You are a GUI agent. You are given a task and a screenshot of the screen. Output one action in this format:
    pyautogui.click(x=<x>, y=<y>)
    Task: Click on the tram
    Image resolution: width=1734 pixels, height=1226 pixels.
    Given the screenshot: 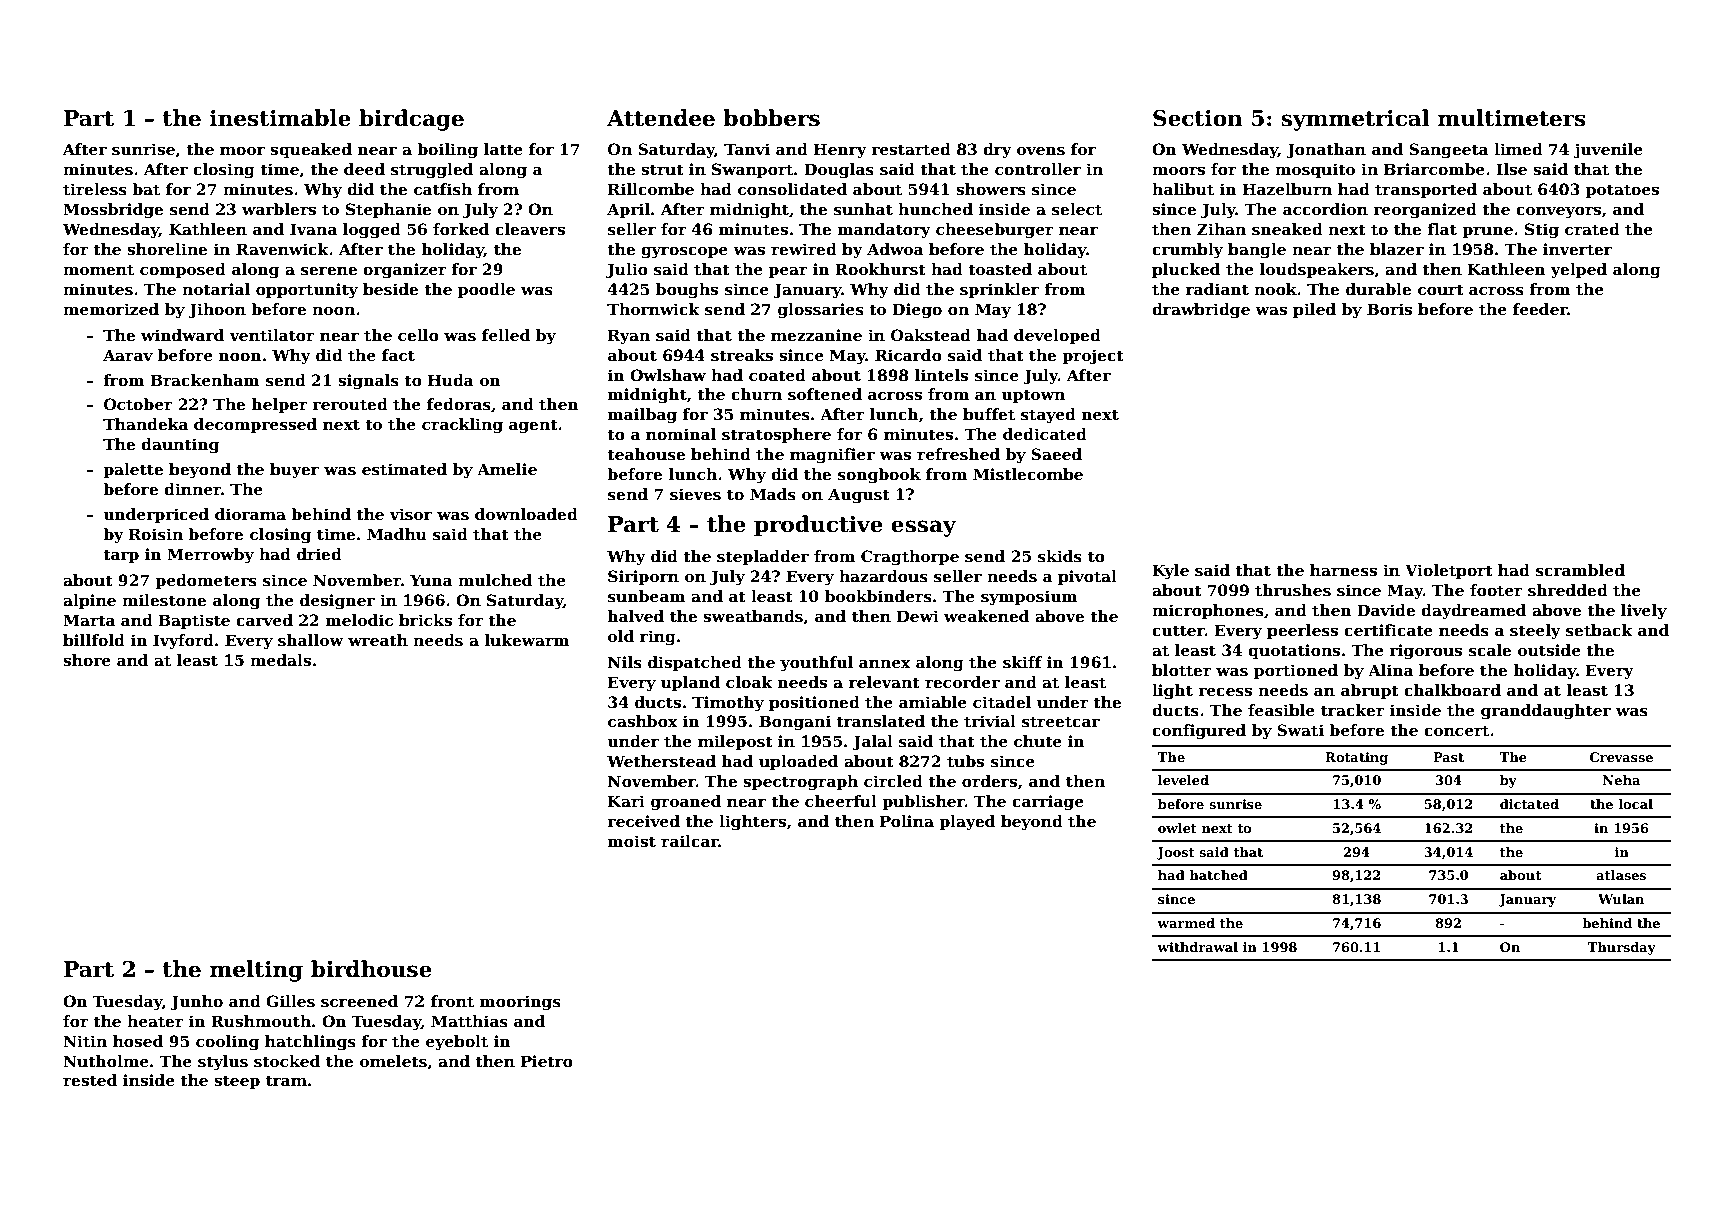 What is the action you would take?
    pyautogui.click(x=286, y=1080)
